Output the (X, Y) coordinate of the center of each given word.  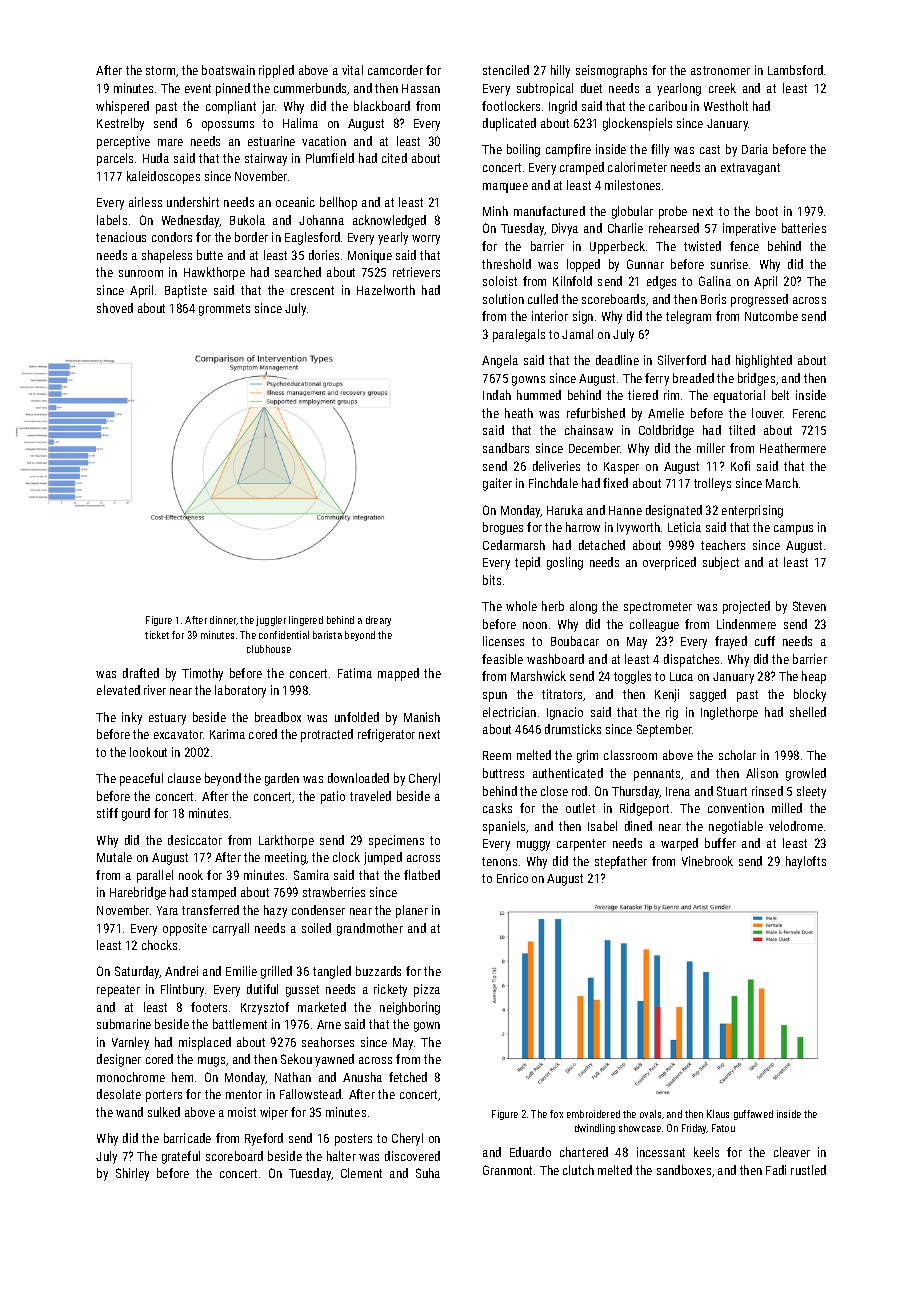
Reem (497, 755)
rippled (276, 71)
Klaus (718, 1114)
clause (184, 778)
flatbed (422, 875)
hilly (560, 71)
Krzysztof (265, 1008)
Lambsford (795, 70)
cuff (765, 641)
